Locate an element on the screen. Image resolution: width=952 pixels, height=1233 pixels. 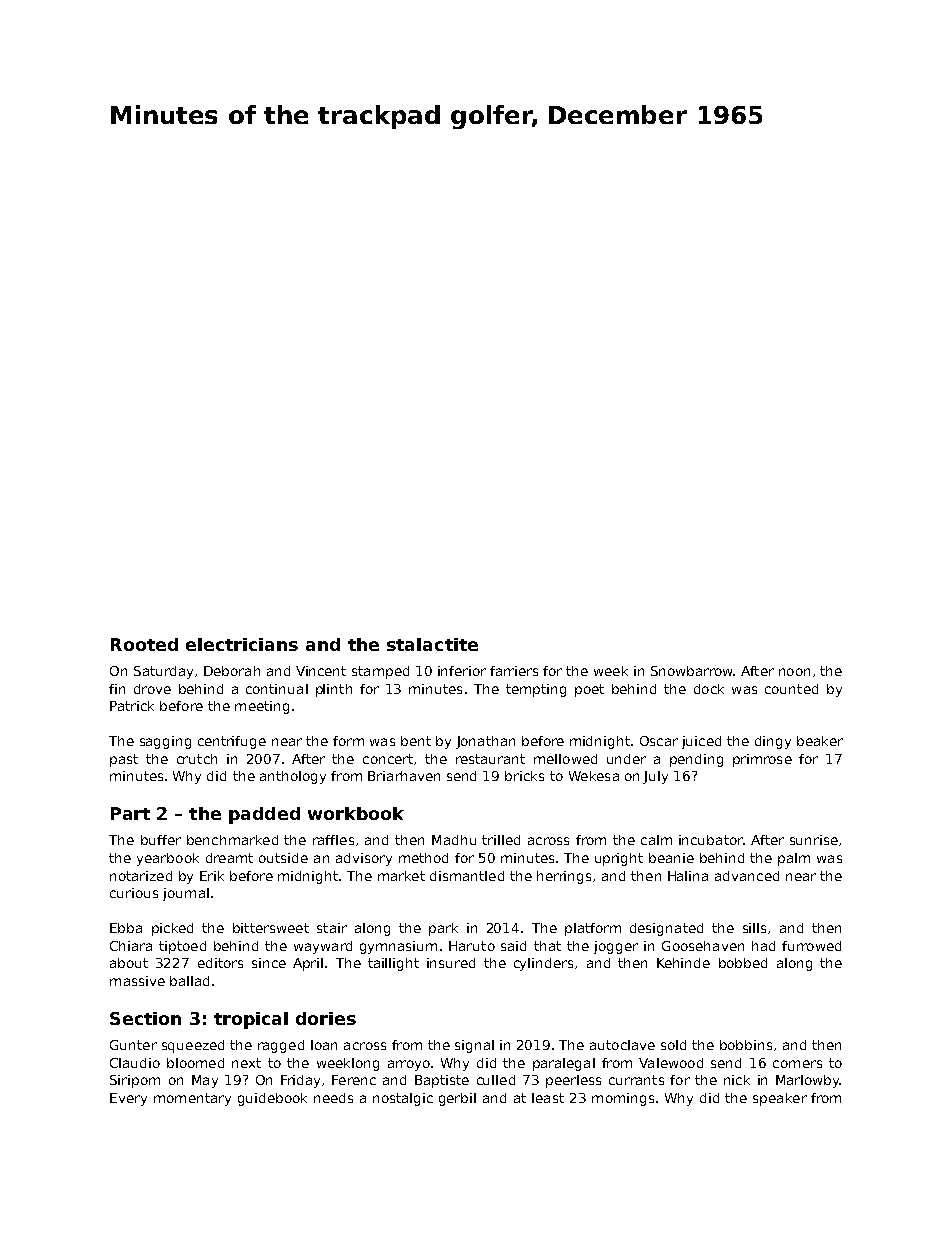
sunrise is located at coordinates (814, 840).
